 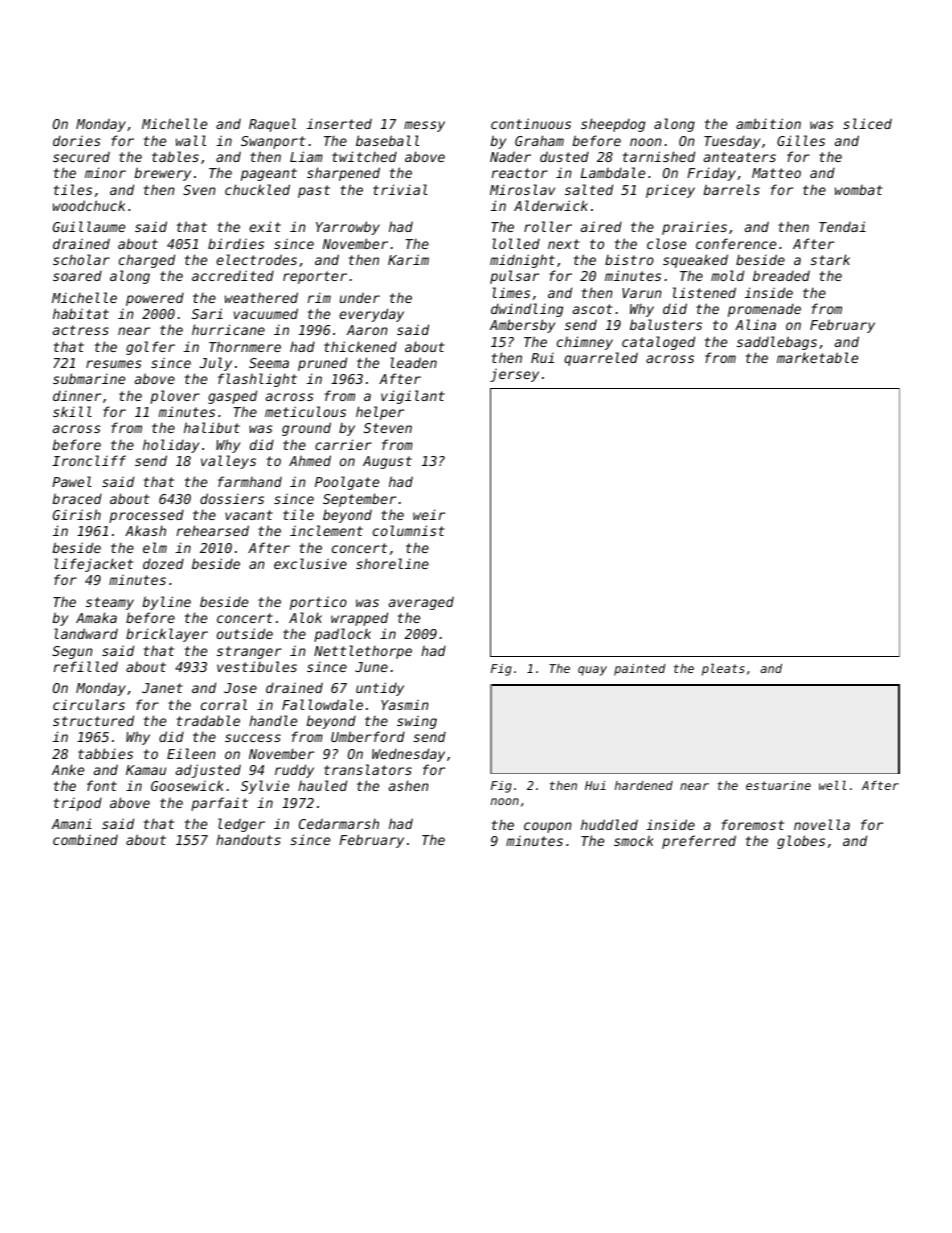 I want to click on messy, so click(x=424, y=126).
